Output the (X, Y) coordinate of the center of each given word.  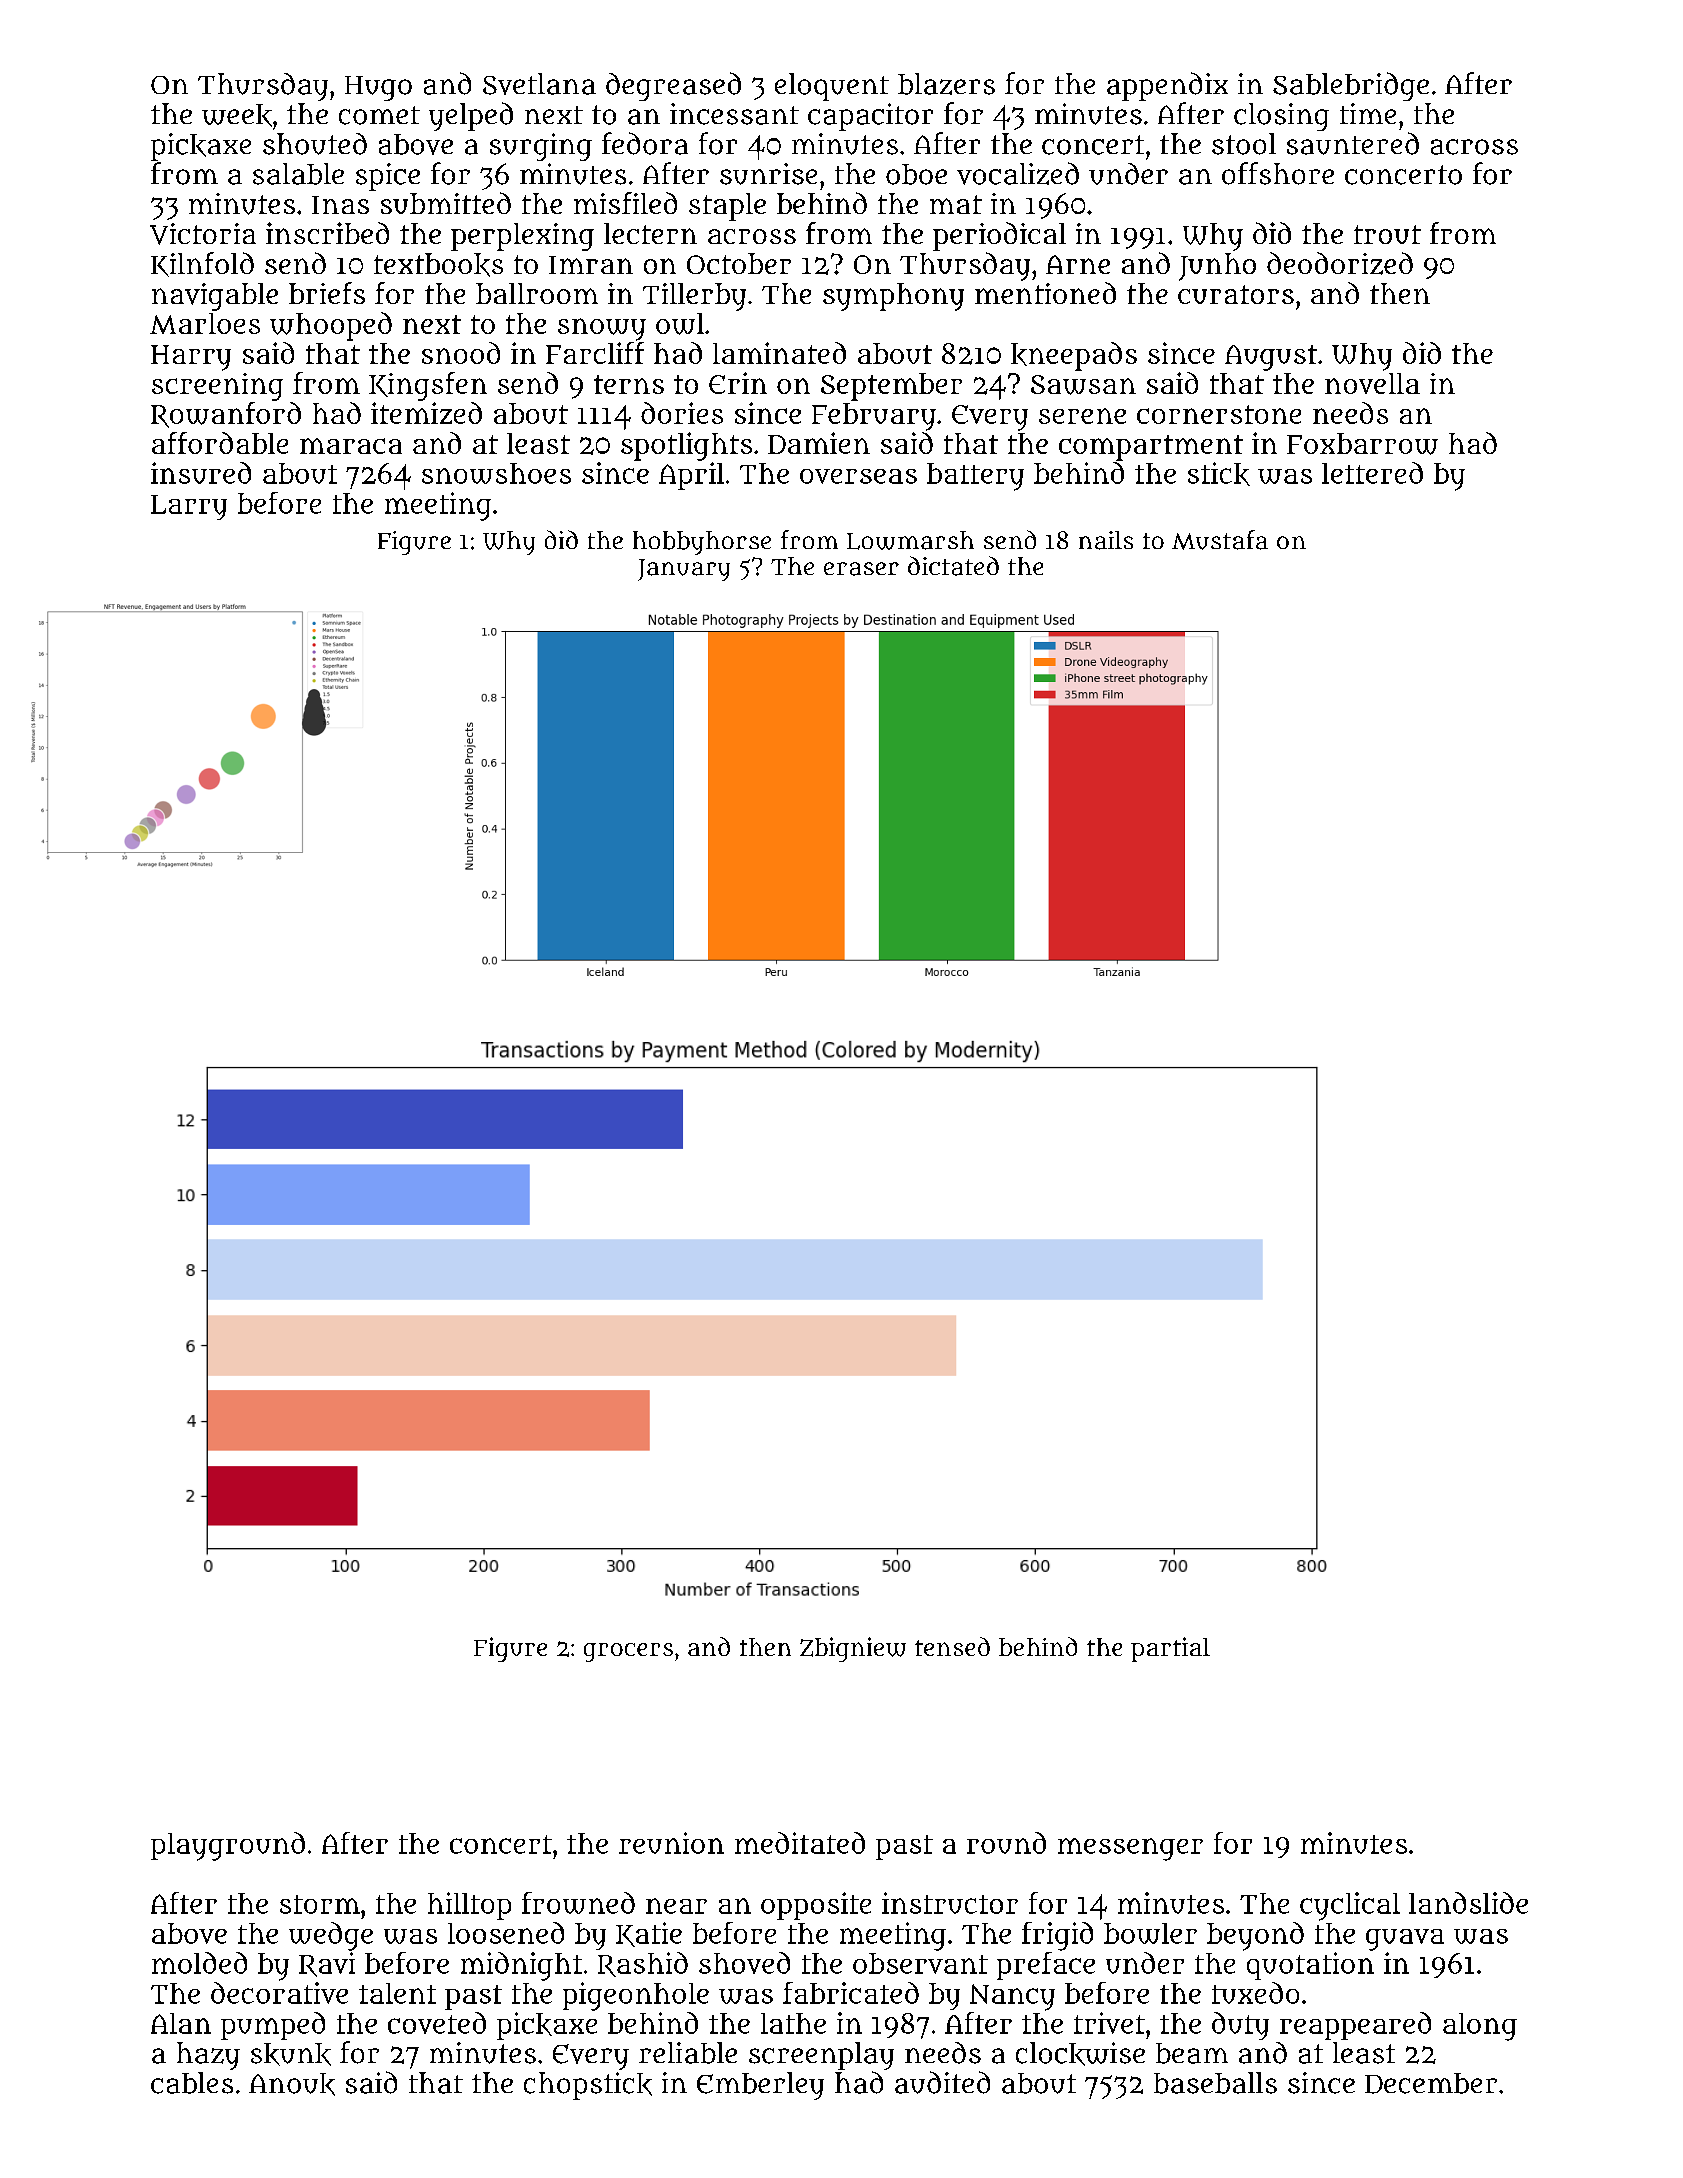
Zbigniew (853, 1649)
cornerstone (1219, 414)
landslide (1468, 1903)
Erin (738, 383)
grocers (628, 1652)
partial (1170, 1649)
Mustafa (1220, 540)
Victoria (203, 234)
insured (201, 473)
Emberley (760, 2086)
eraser (861, 569)
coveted (437, 2023)
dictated (953, 566)
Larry (189, 507)
